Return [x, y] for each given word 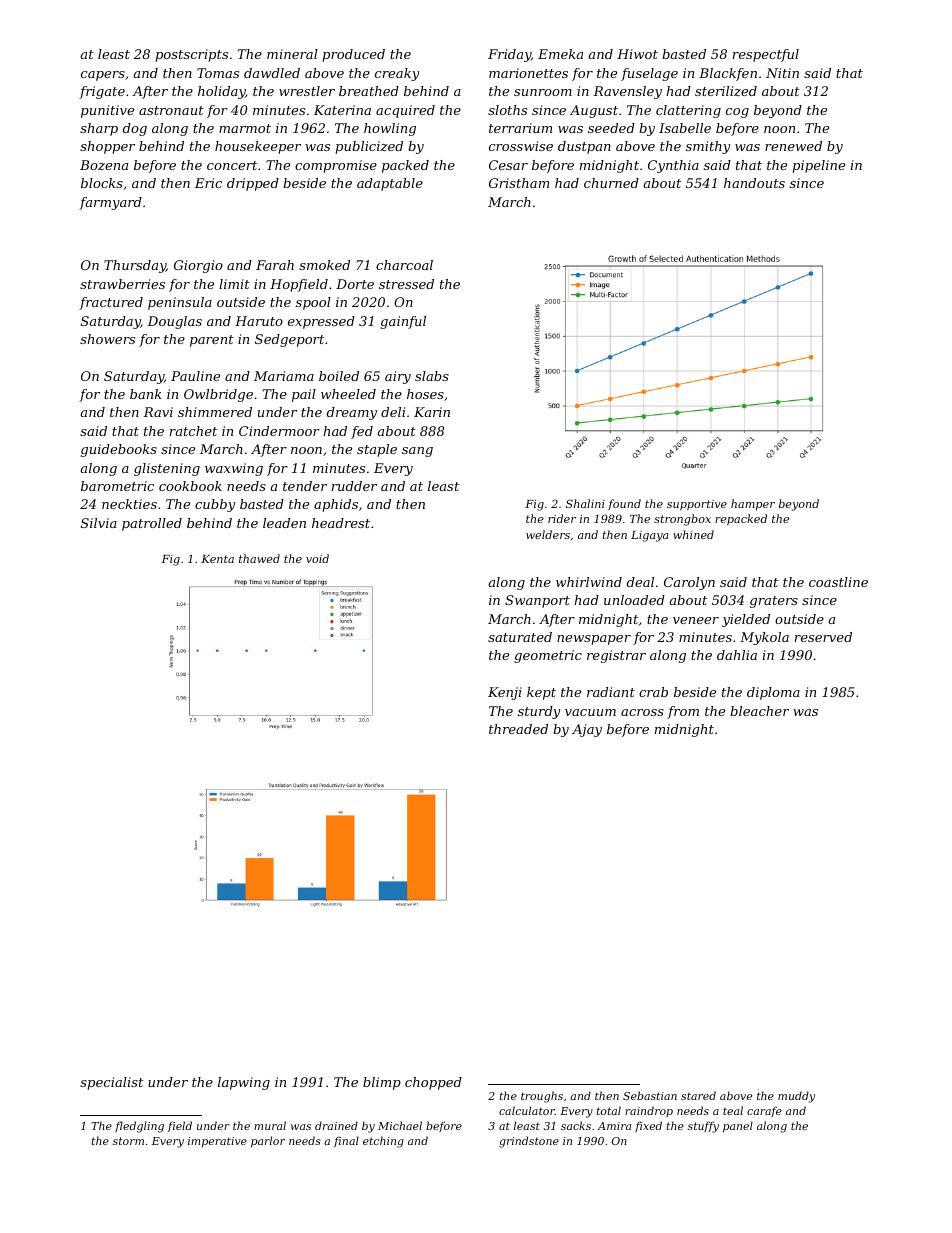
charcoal [404, 265]
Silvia [99, 523]
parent [212, 341]
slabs [432, 376]
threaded [518, 729]
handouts [754, 183]
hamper [753, 505]
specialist [111, 1083]
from [683, 712]
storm [128, 1141]
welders [548, 534]
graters [774, 602]
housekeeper [258, 147]
